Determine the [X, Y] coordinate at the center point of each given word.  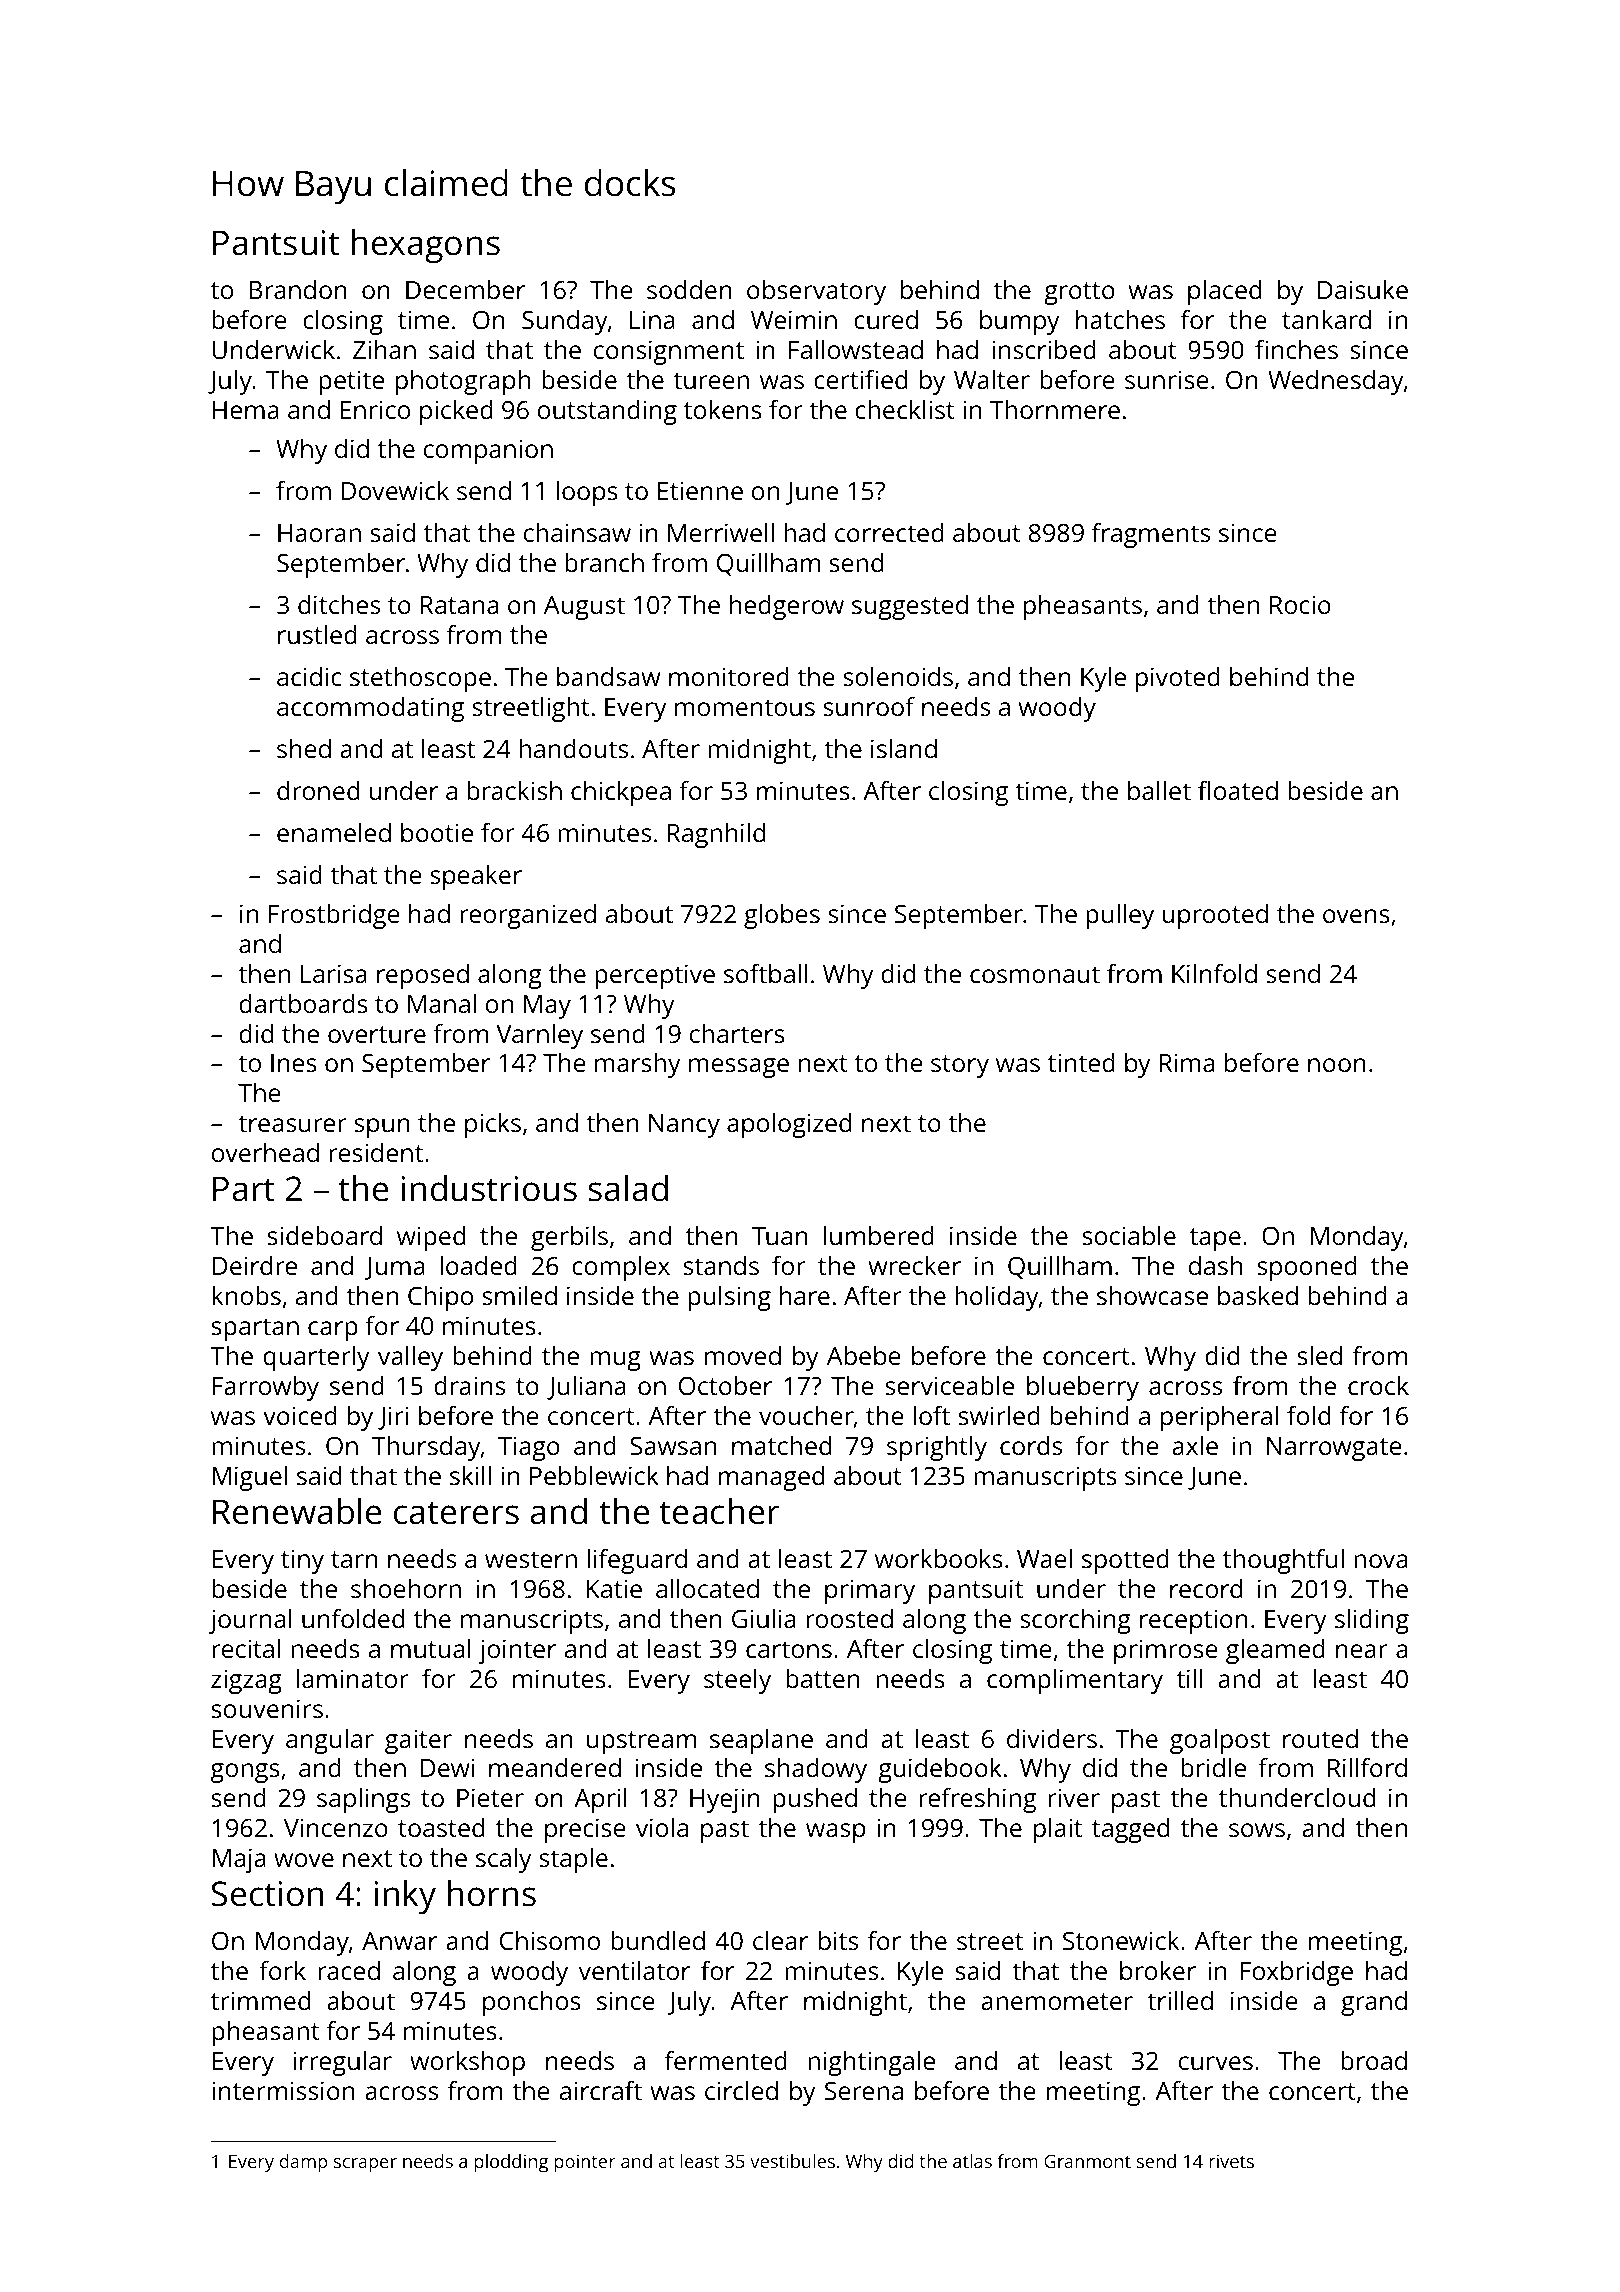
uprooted [1215, 916]
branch [604, 562]
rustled [317, 634]
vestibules [792, 2161]
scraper [365, 2165]
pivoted [1178, 679]
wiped [431, 1238]
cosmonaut [1035, 974]
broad [1374, 2060]
